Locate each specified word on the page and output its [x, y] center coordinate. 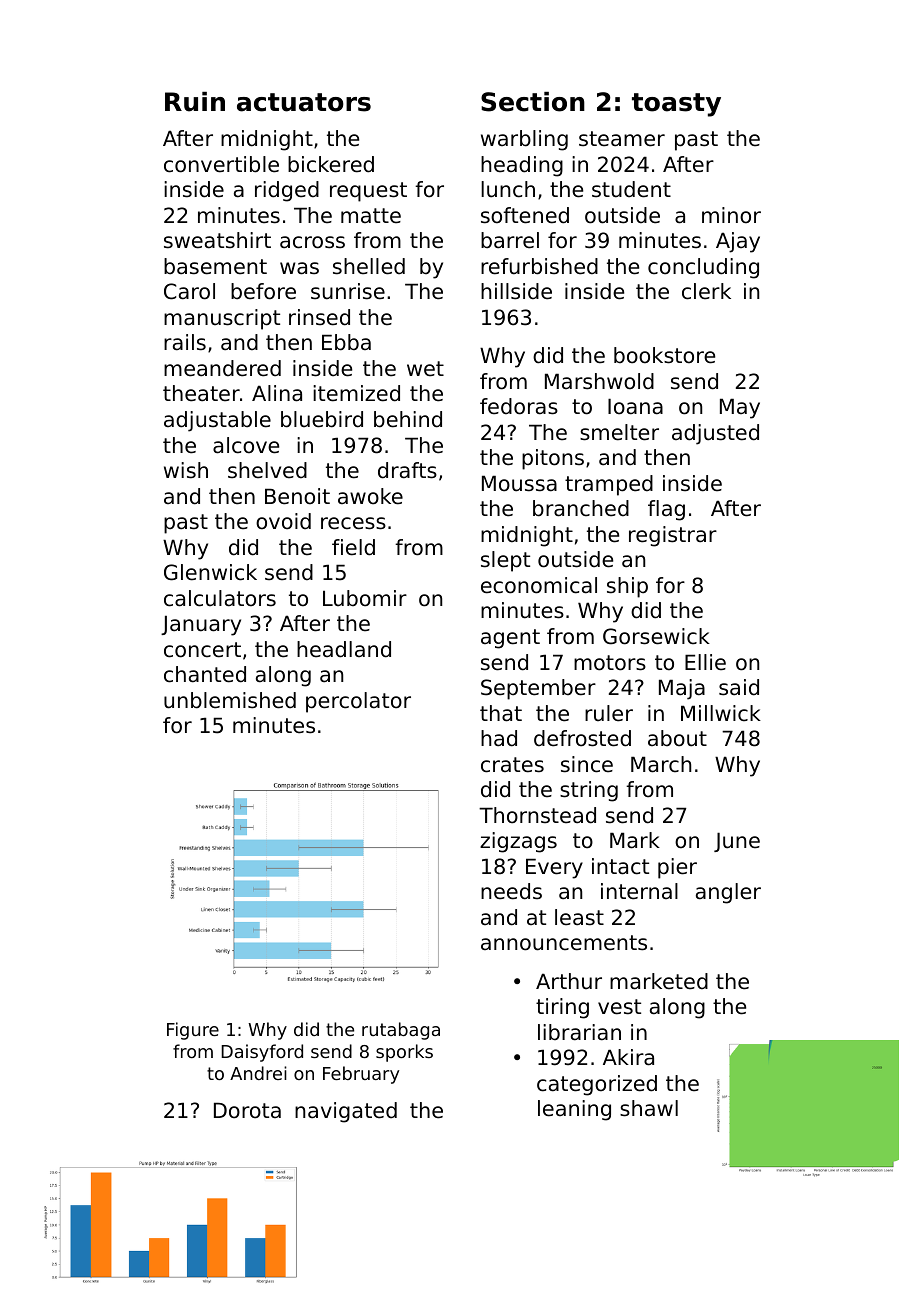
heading [522, 166]
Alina [277, 393]
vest [619, 1007]
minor [731, 215]
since [587, 764]
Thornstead [537, 815]
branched [581, 508]
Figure [193, 1031]
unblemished [230, 700]
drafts [407, 470]
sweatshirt [217, 240]
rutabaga [401, 1031]
